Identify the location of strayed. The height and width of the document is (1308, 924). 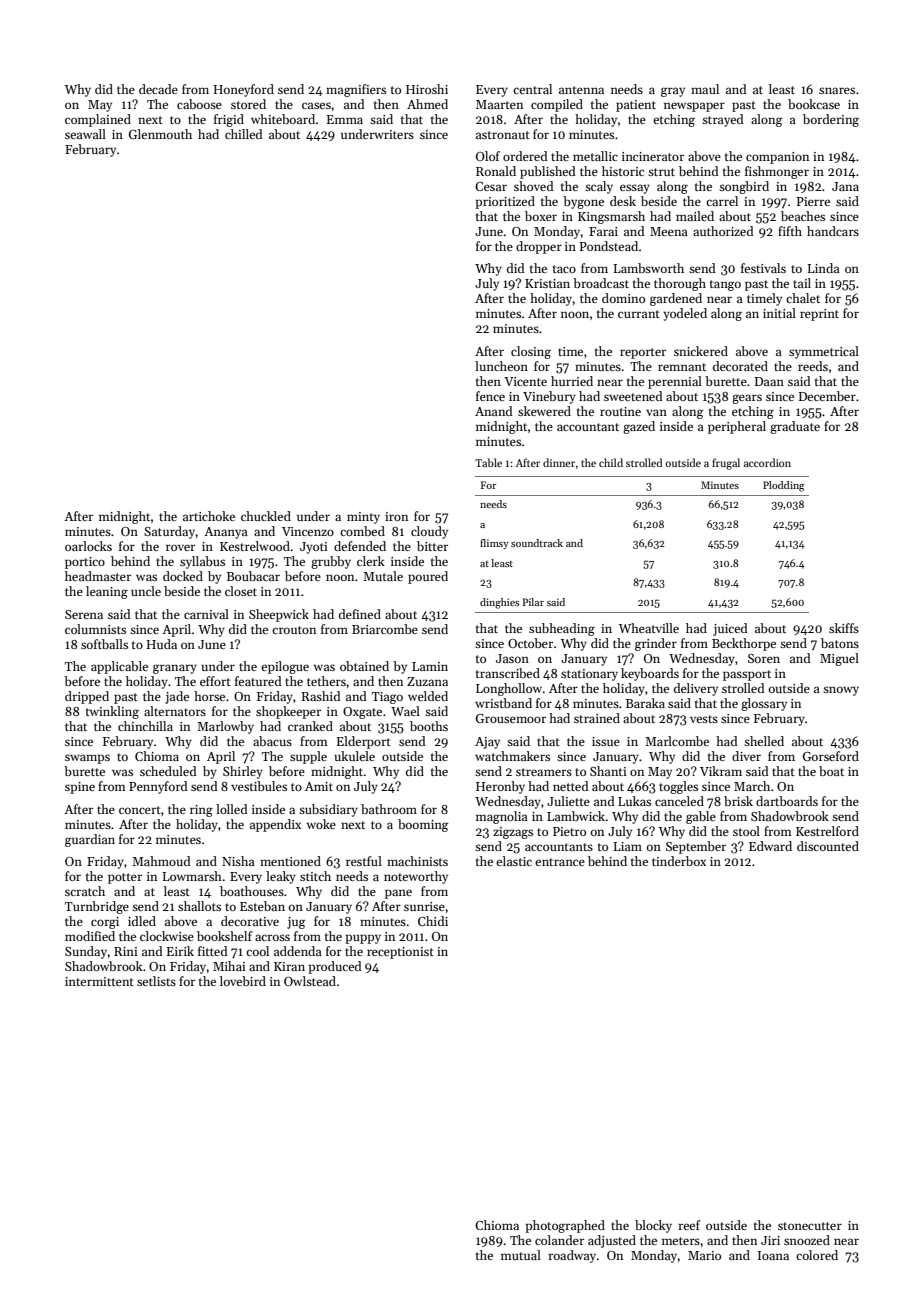
(723, 120).
